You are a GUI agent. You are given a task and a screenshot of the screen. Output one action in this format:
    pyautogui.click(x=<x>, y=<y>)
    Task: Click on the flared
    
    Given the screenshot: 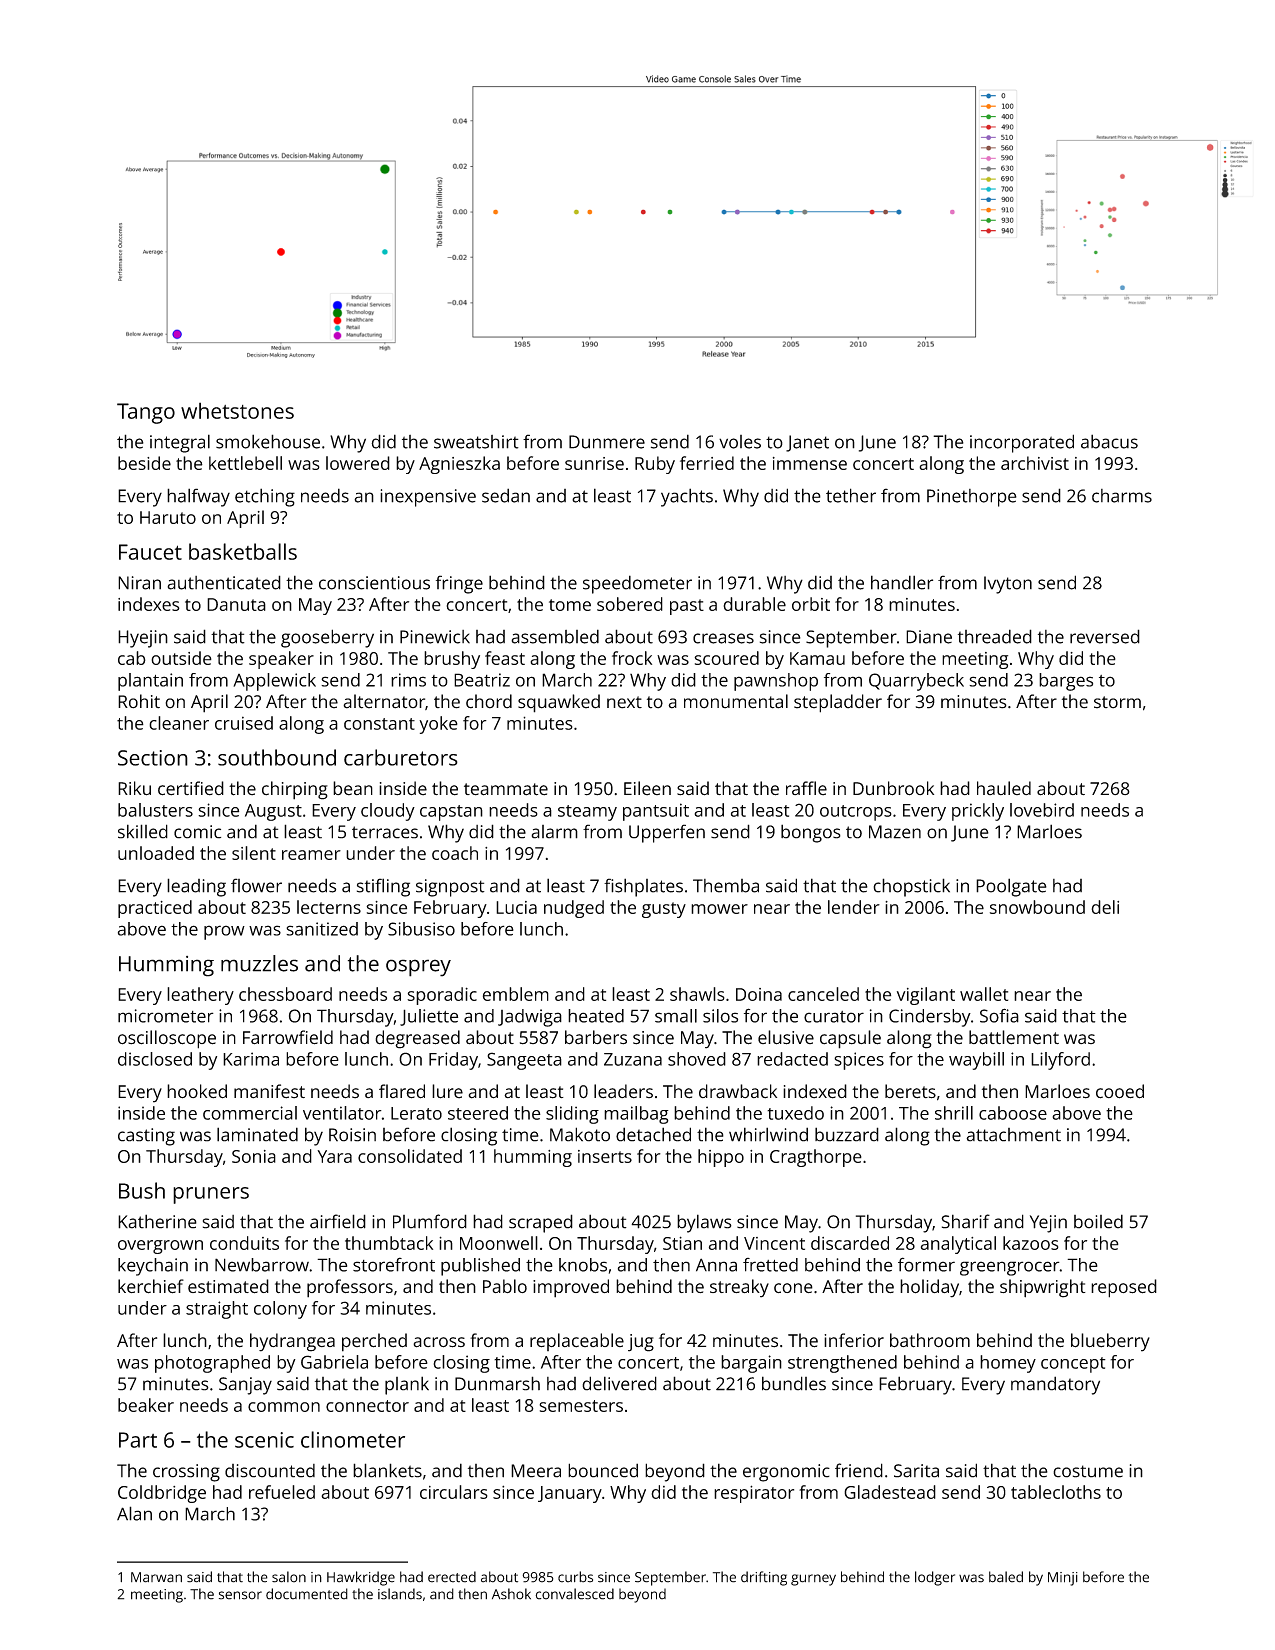 What is the action you would take?
    pyautogui.click(x=402, y=1091)
